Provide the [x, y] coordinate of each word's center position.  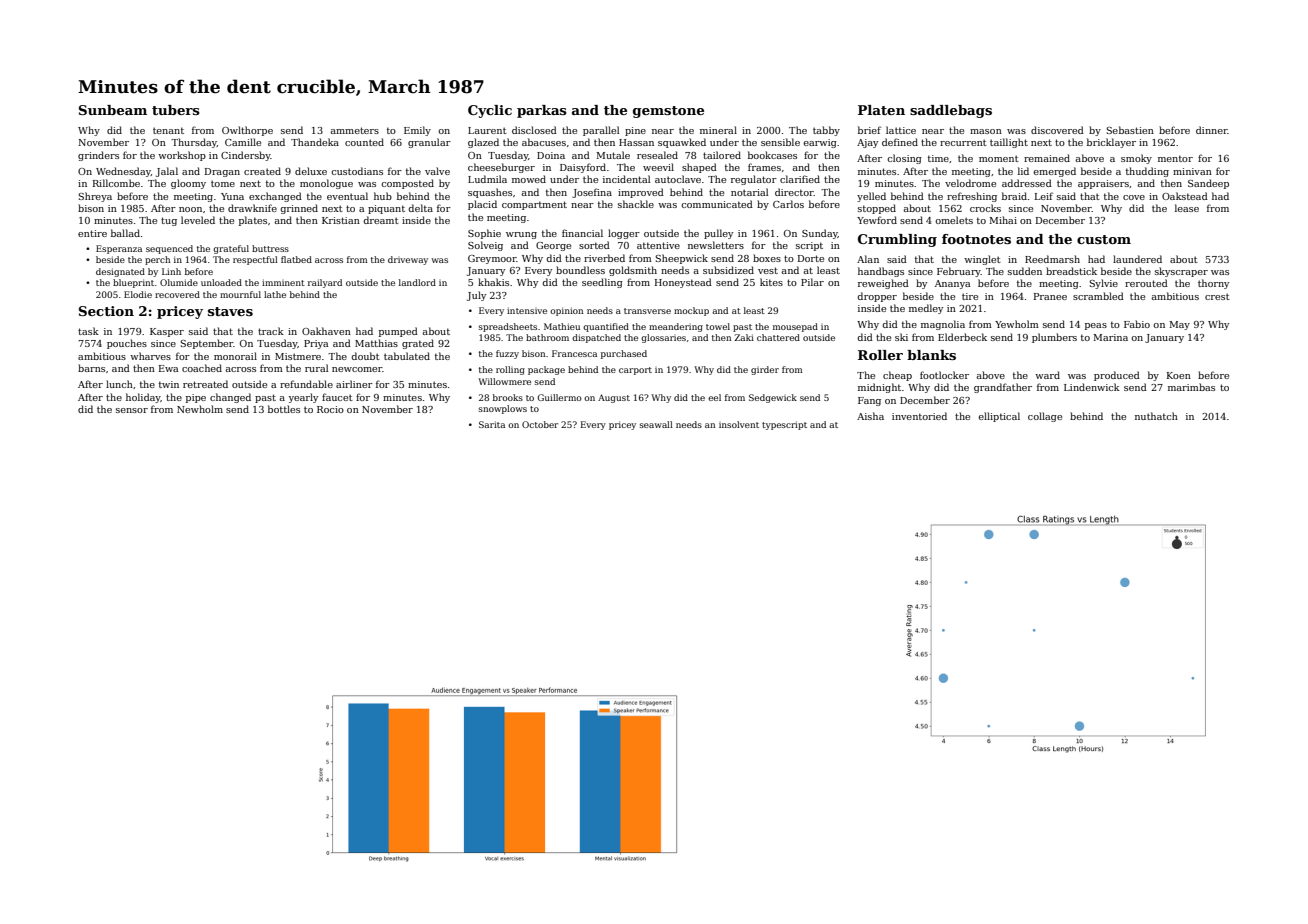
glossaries [663, 338]
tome [223, 183]
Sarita [492, 424]
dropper [877, 297]
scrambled [1098, 296]
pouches [127, 344]
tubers [176, 110]
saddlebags [951, 111]
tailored [722, 155]
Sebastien [1130, 130]
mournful [240, 294]
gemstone [668, 112]
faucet [337, 397]
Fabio [1137, 324]
